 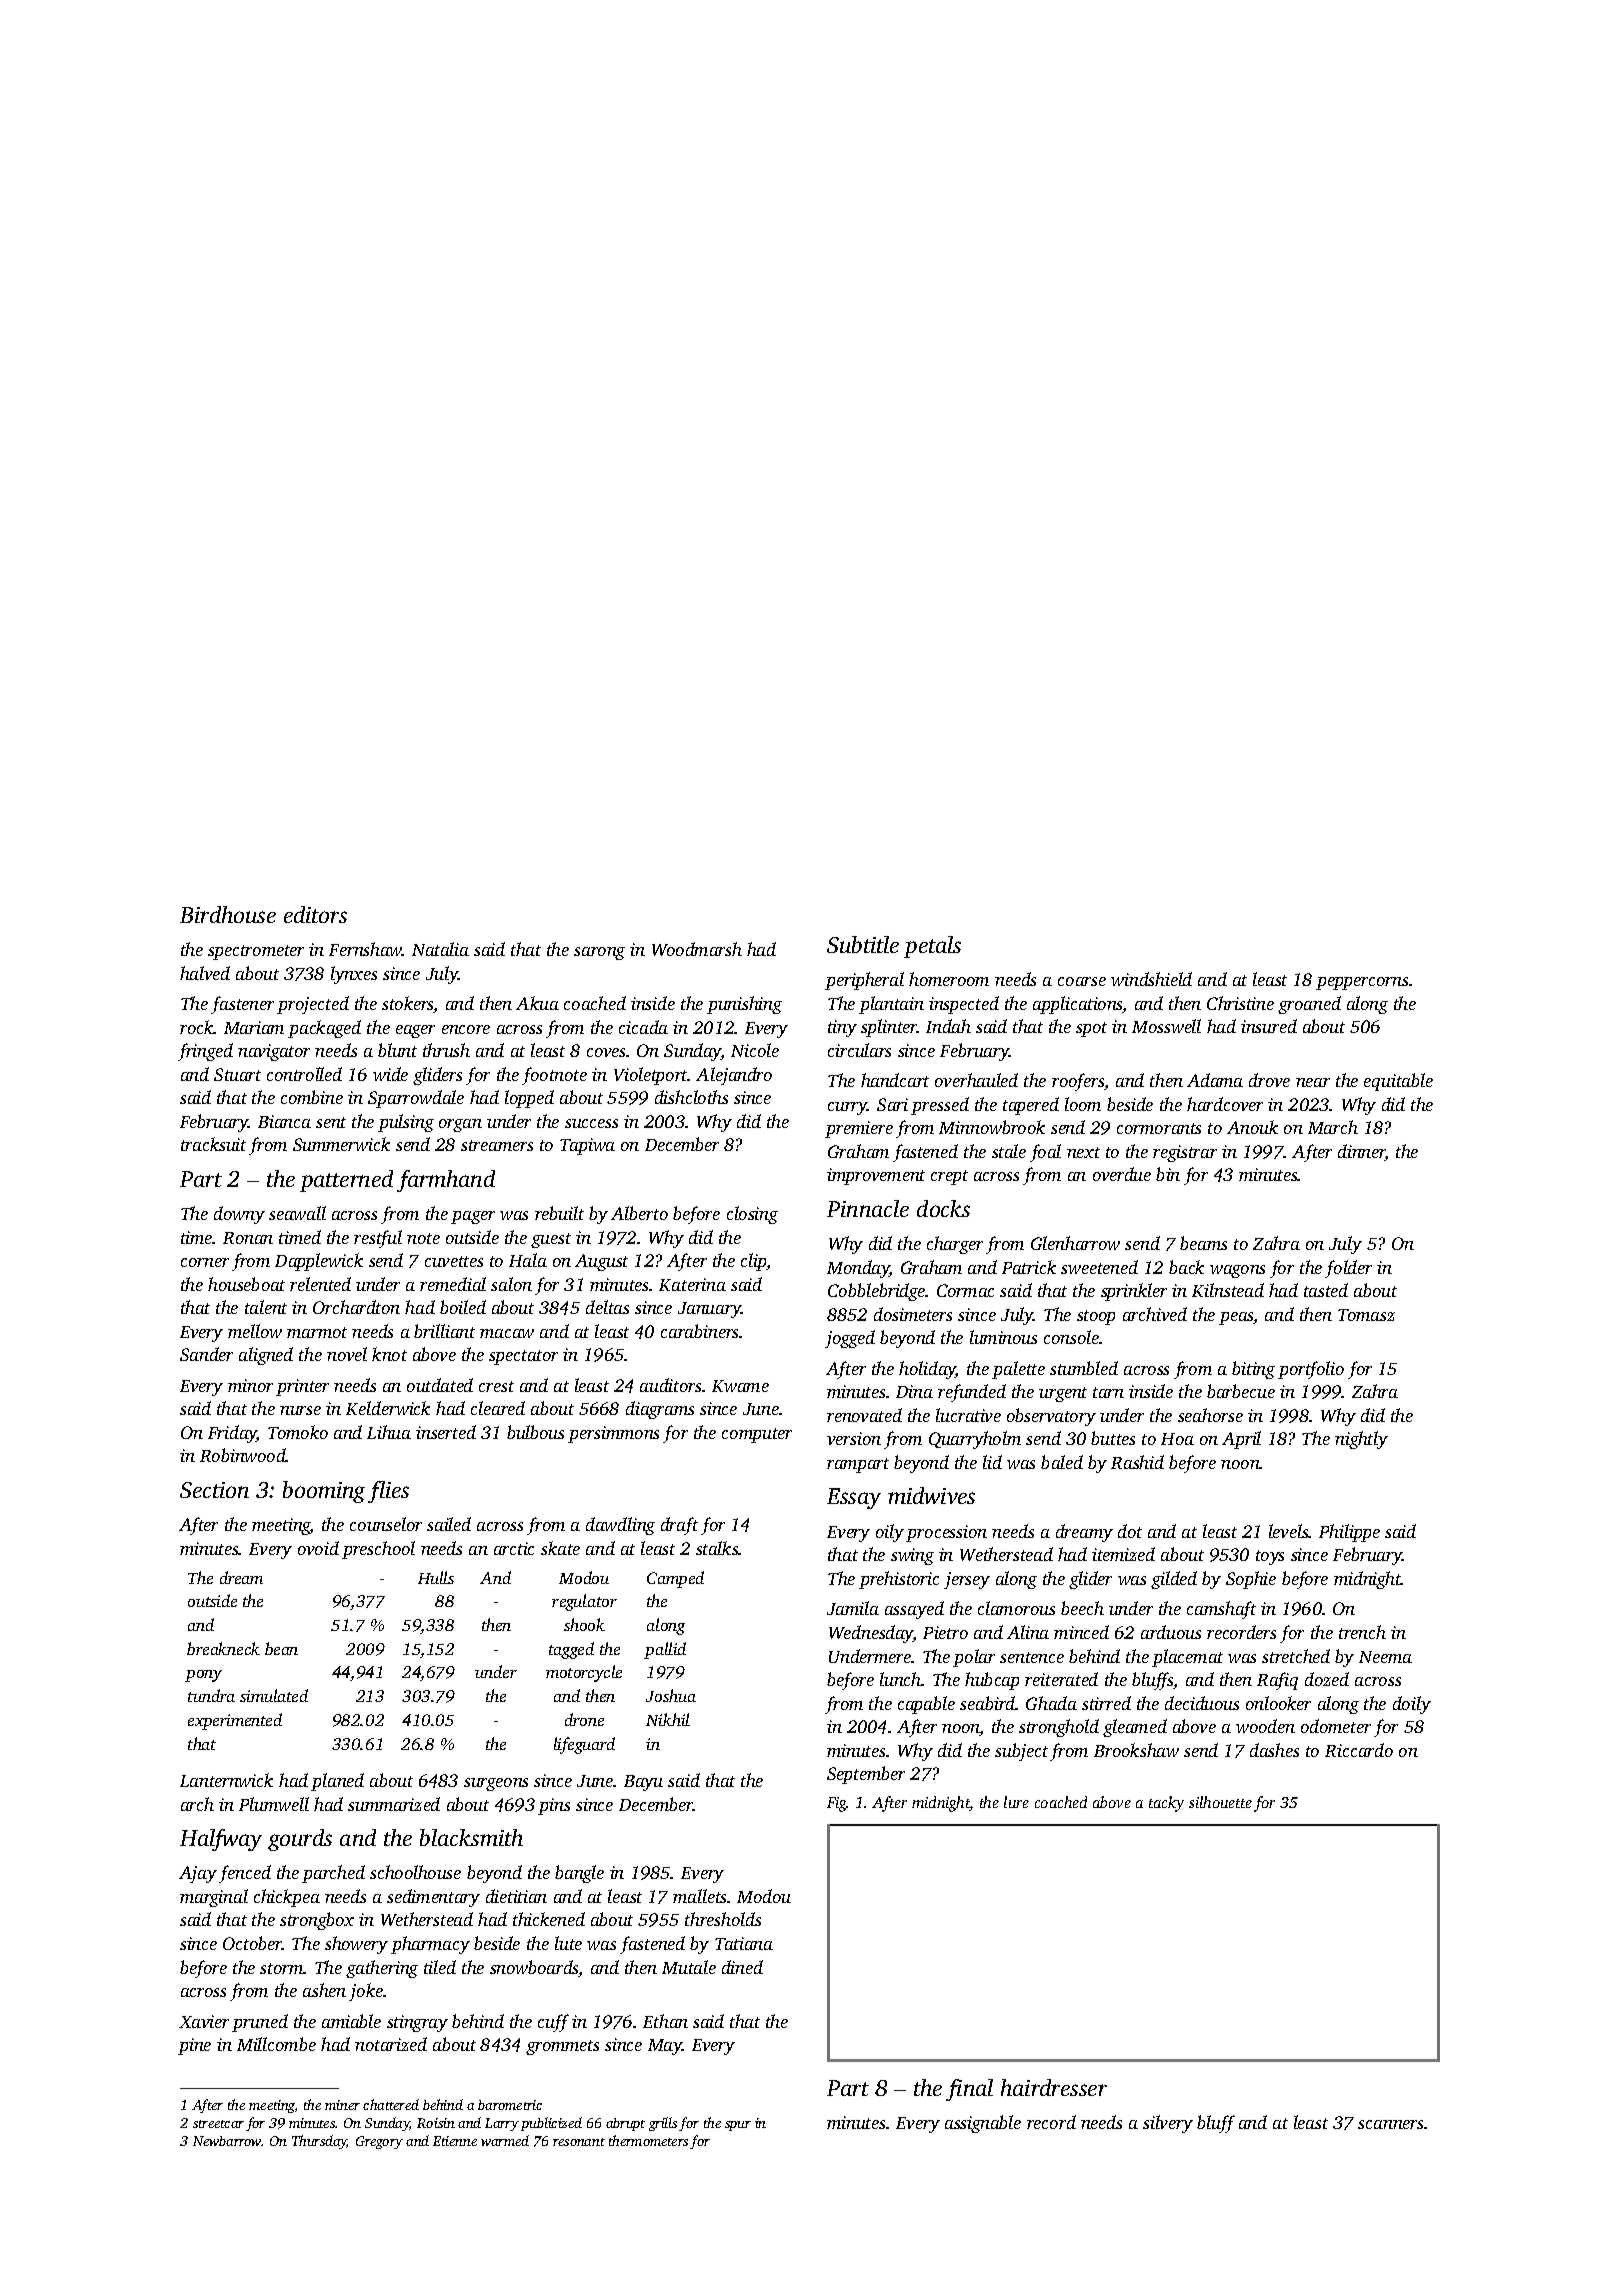 What do you see at coordinates (965, 1290) in the screenshot?
I see `Cormac` at bounding box center [965, 1290].
